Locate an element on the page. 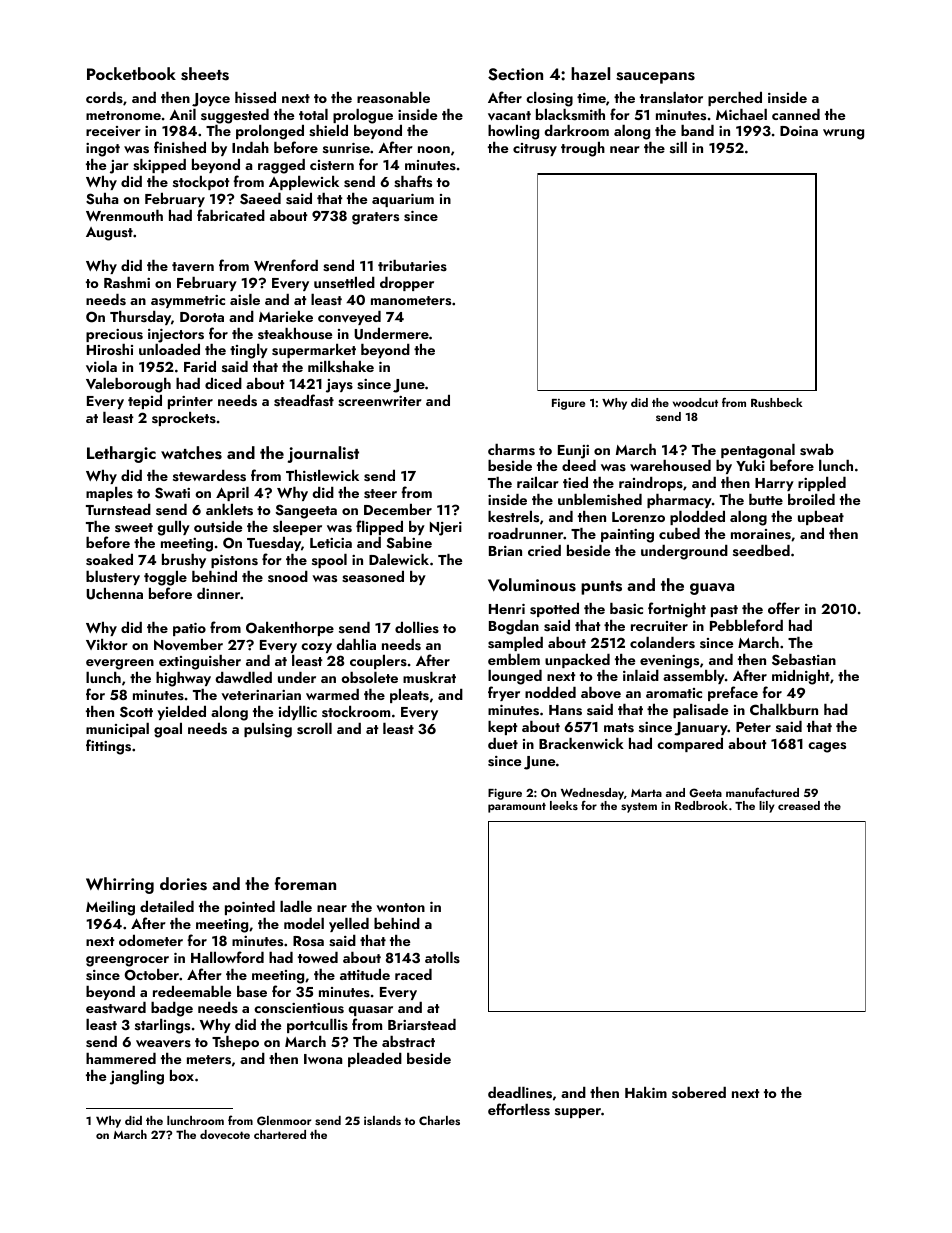  Njeri is located at coordinates (446, 529).
